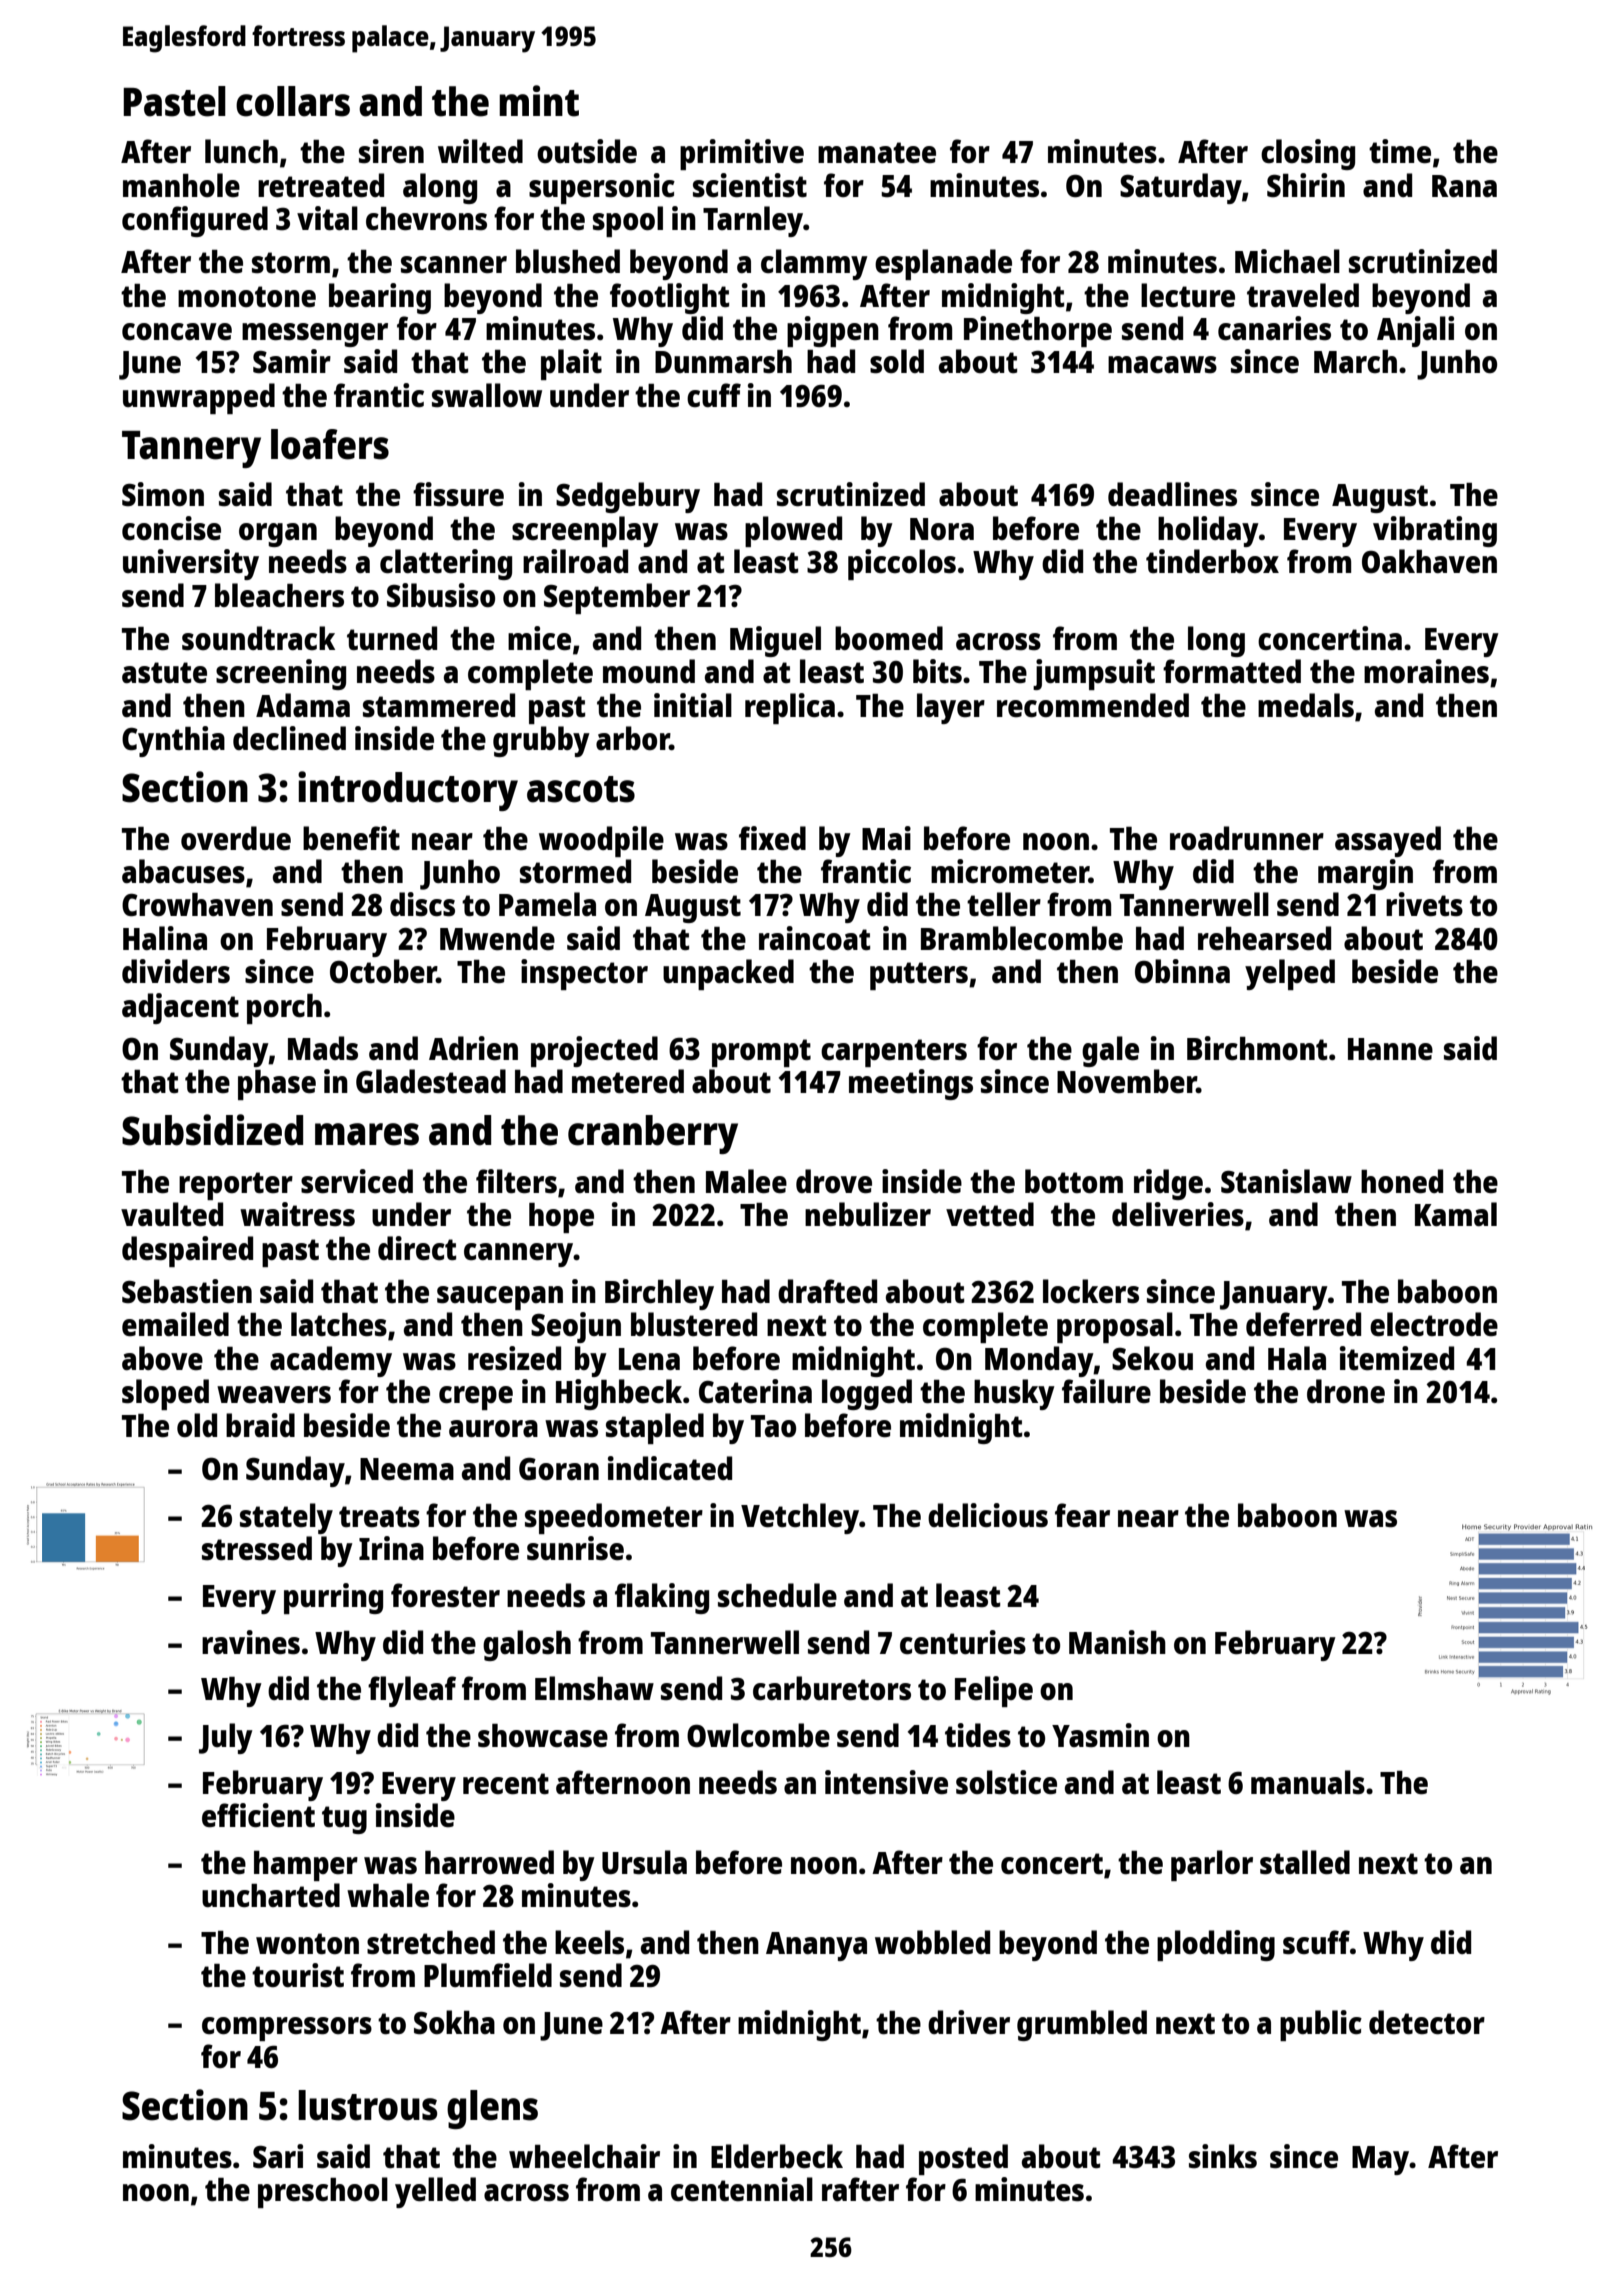 The width and height of the screenshot is (1620, 2292). Describe the element at coordinates (1464, 186) in the screenshot. I see `Rana` at that location.
